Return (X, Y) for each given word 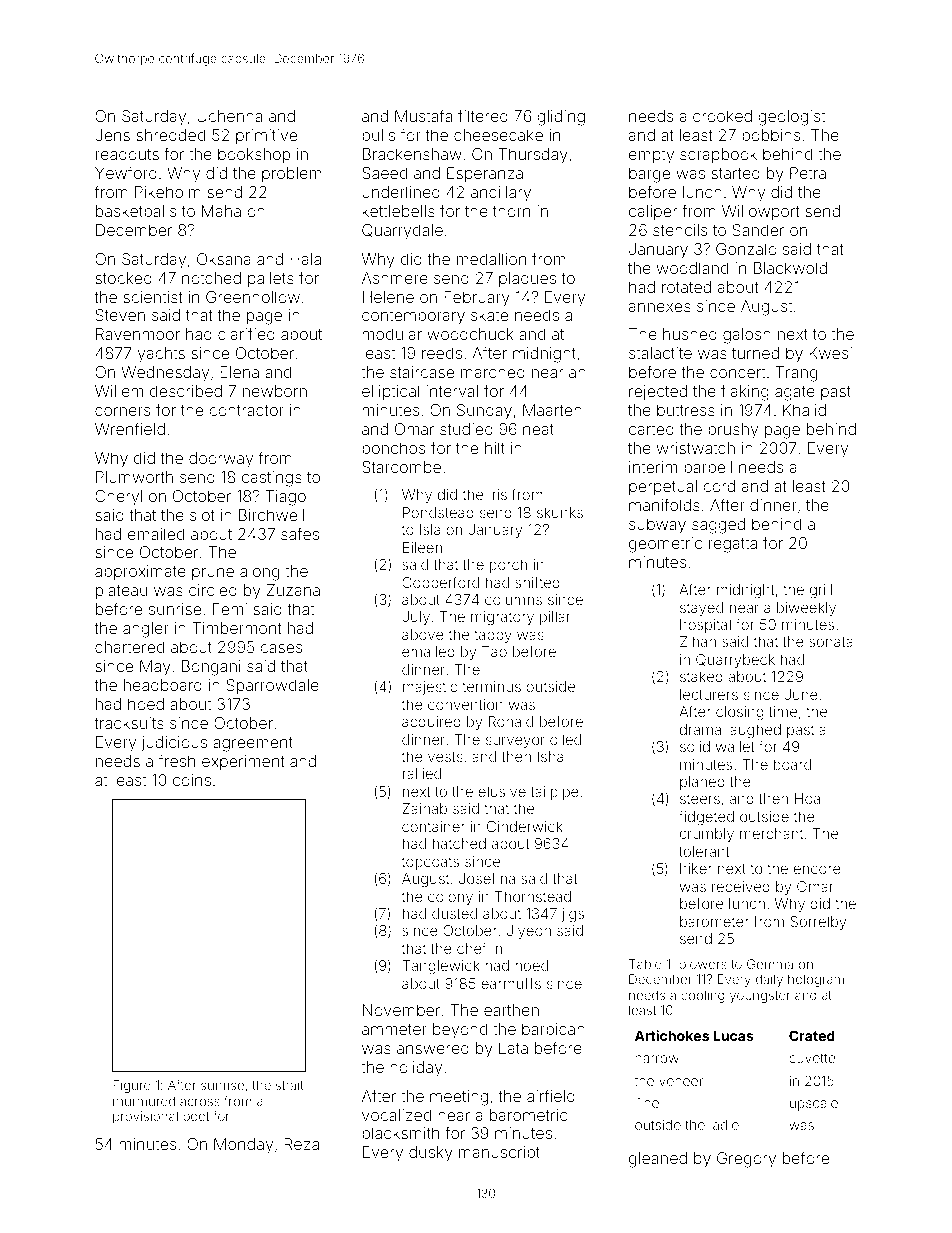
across (200, 1102)
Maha (221, 211)
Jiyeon (529, 932)
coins (192, 780)
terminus (491, 686)
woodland (692, 268)
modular (392, 334)
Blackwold (790, 268)
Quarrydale (402, 232)
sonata (831, 642)
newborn (275, 391)
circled (213, 590)
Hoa (807, 798)
